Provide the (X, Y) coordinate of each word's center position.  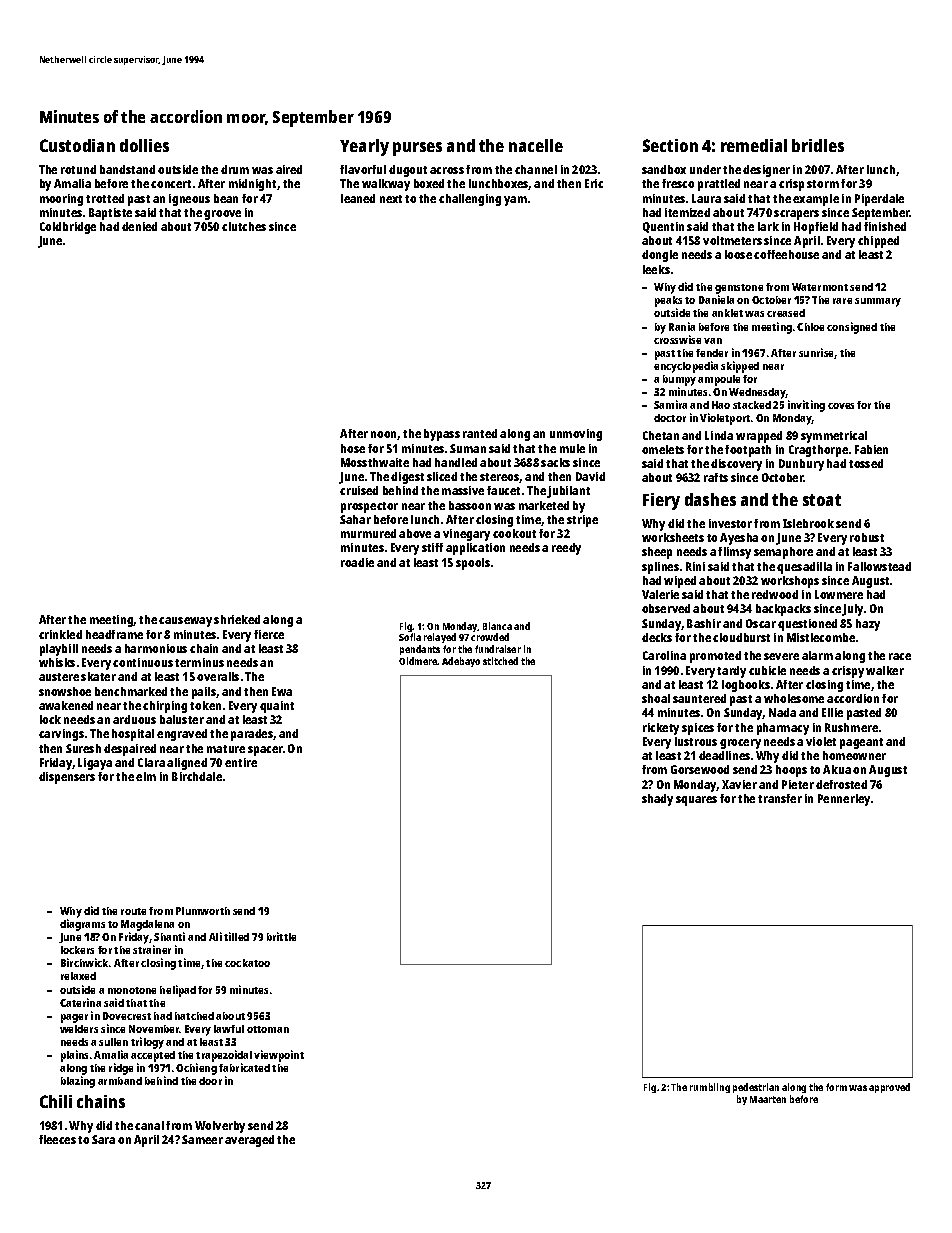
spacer (265, 751)
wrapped (759, 437)
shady (657, 800)
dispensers (67, 778)
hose (353, 448)
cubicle (767, 670)
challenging (470, 200)
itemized (687, 212)
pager (74, 1018)
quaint (277, 707)
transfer (780, 798)
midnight (252, 185)
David (590, 476)
